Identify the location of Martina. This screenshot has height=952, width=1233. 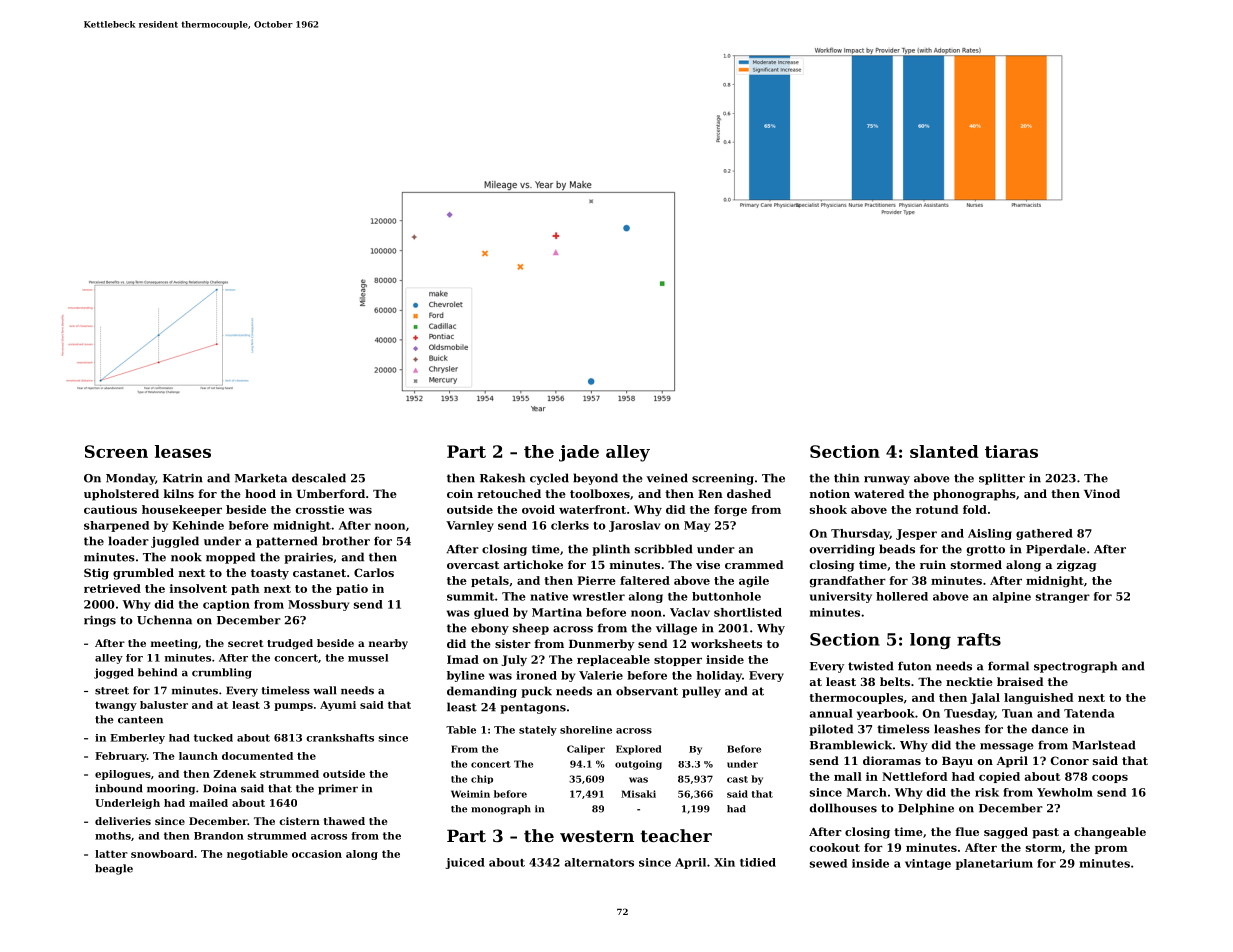
(557, 612).
